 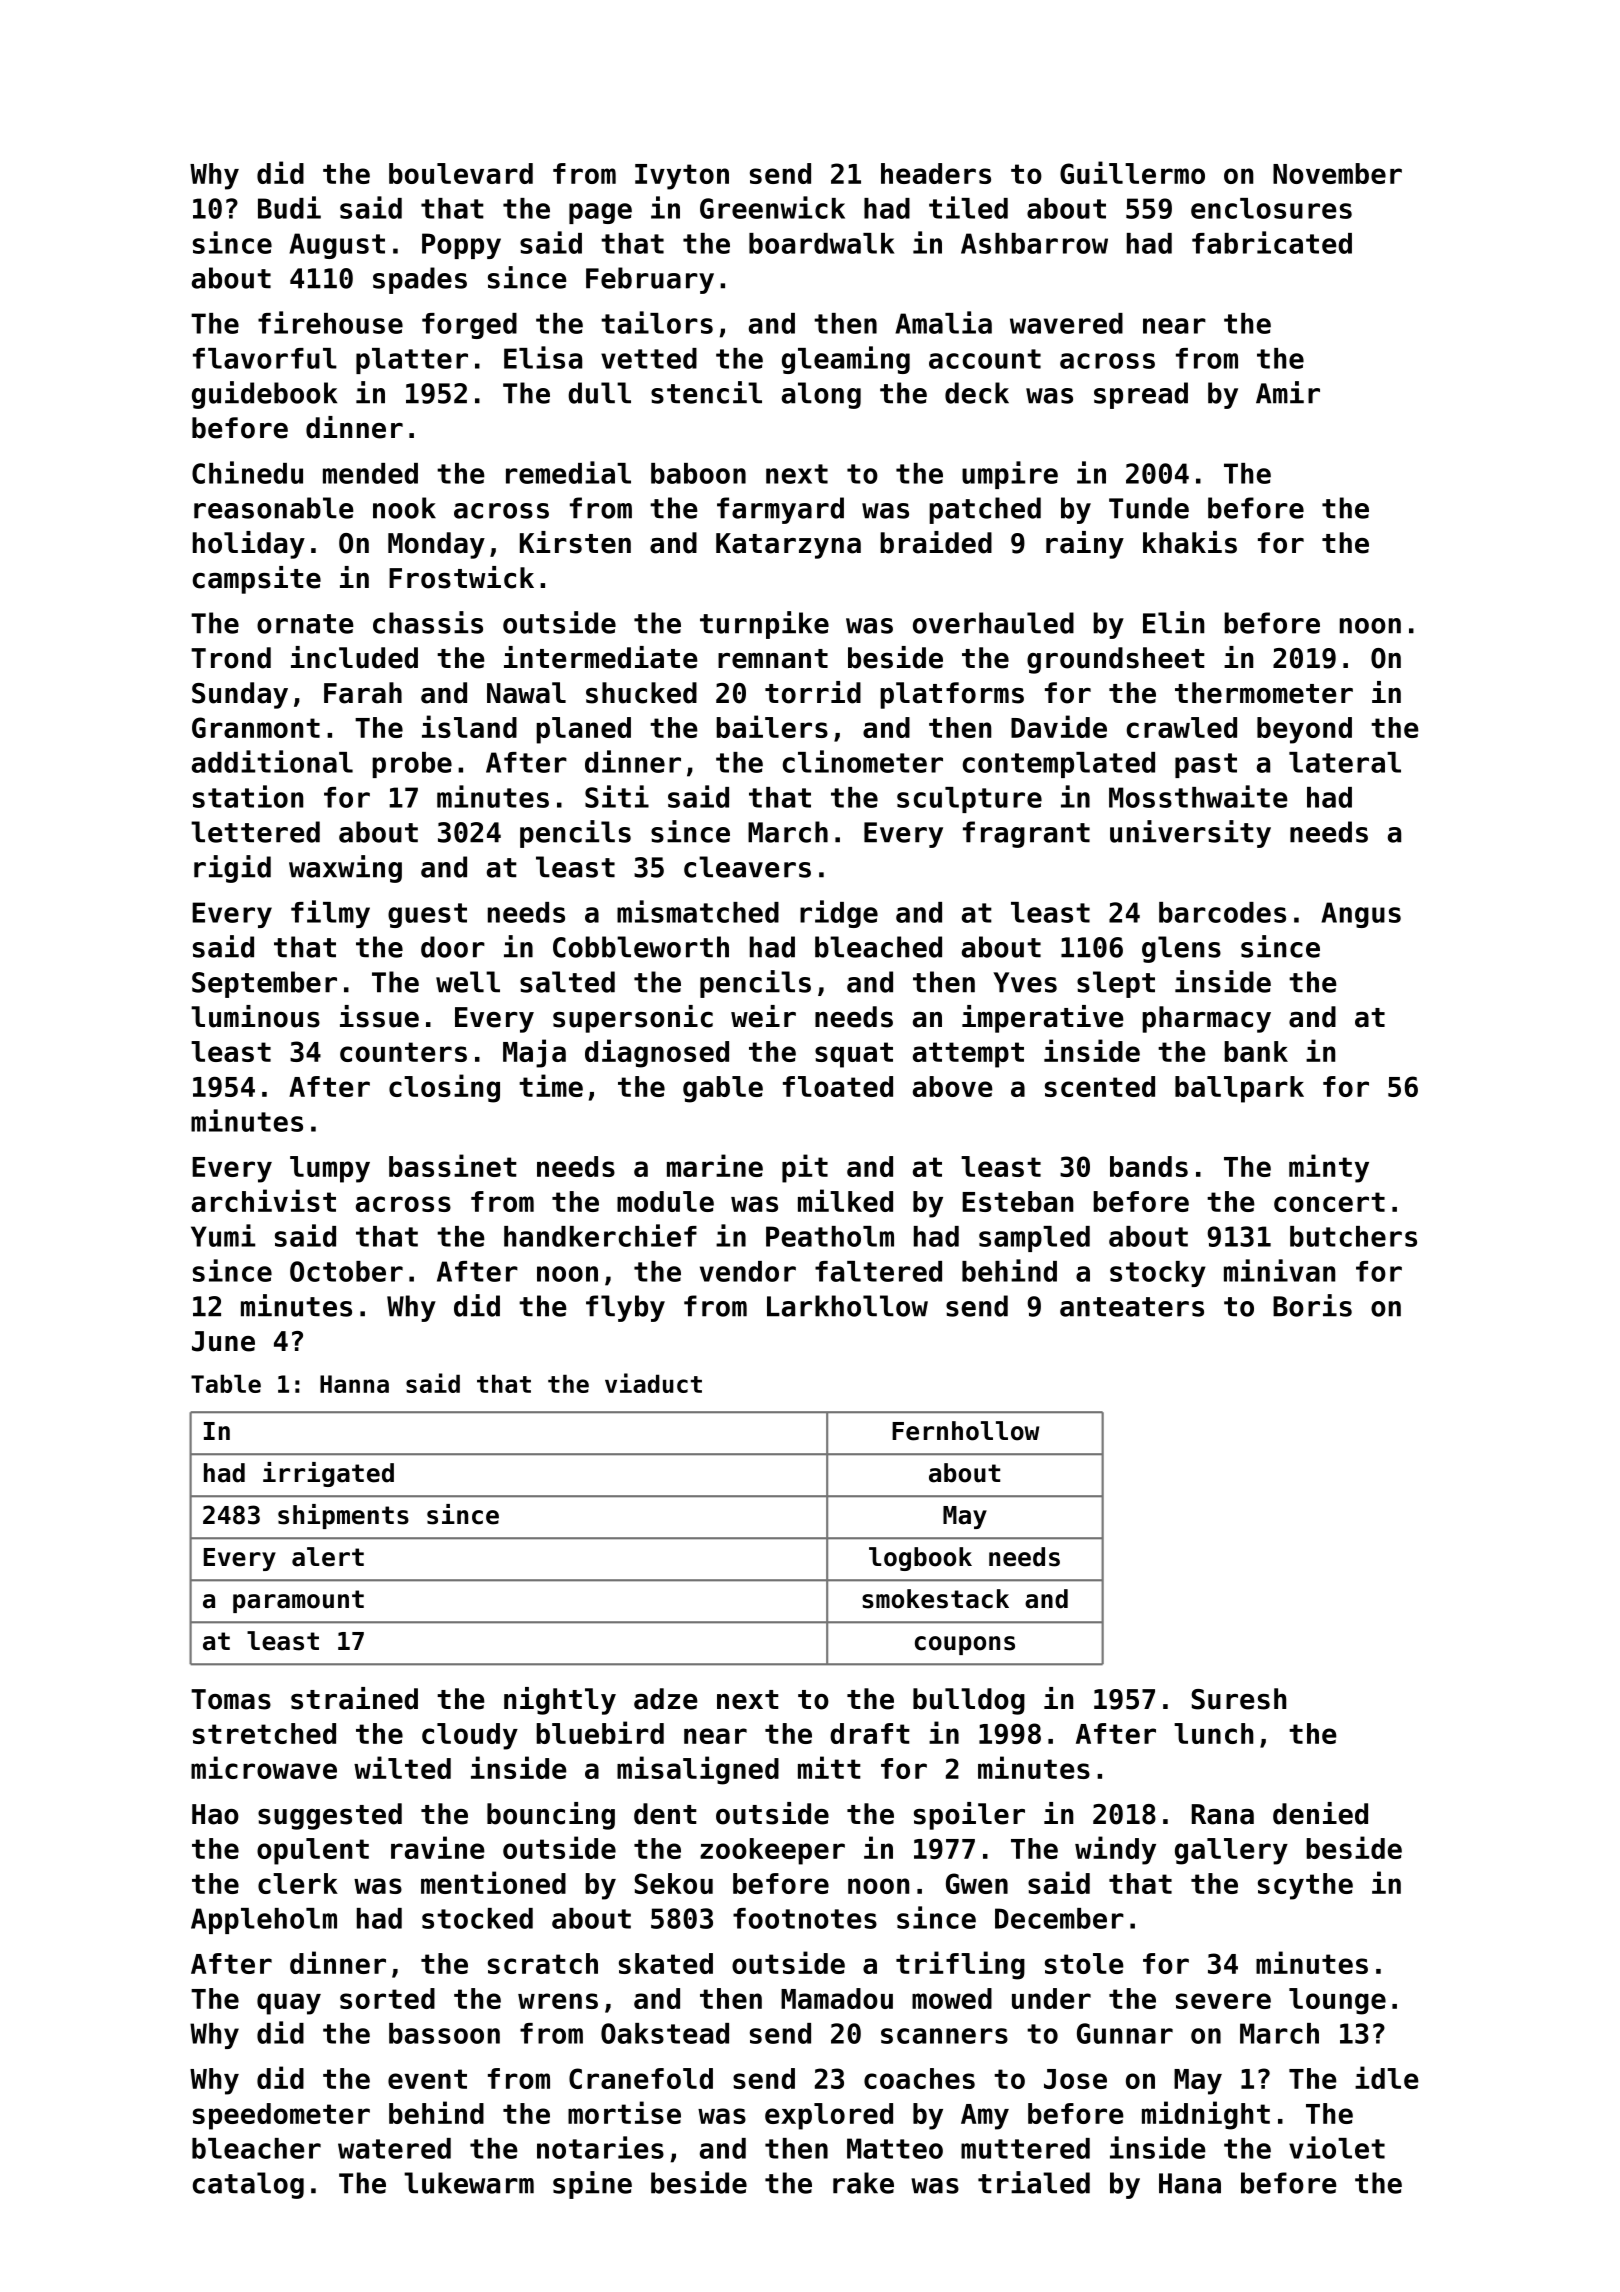 I want to click on boulevard, so click(x=461, y=173).
